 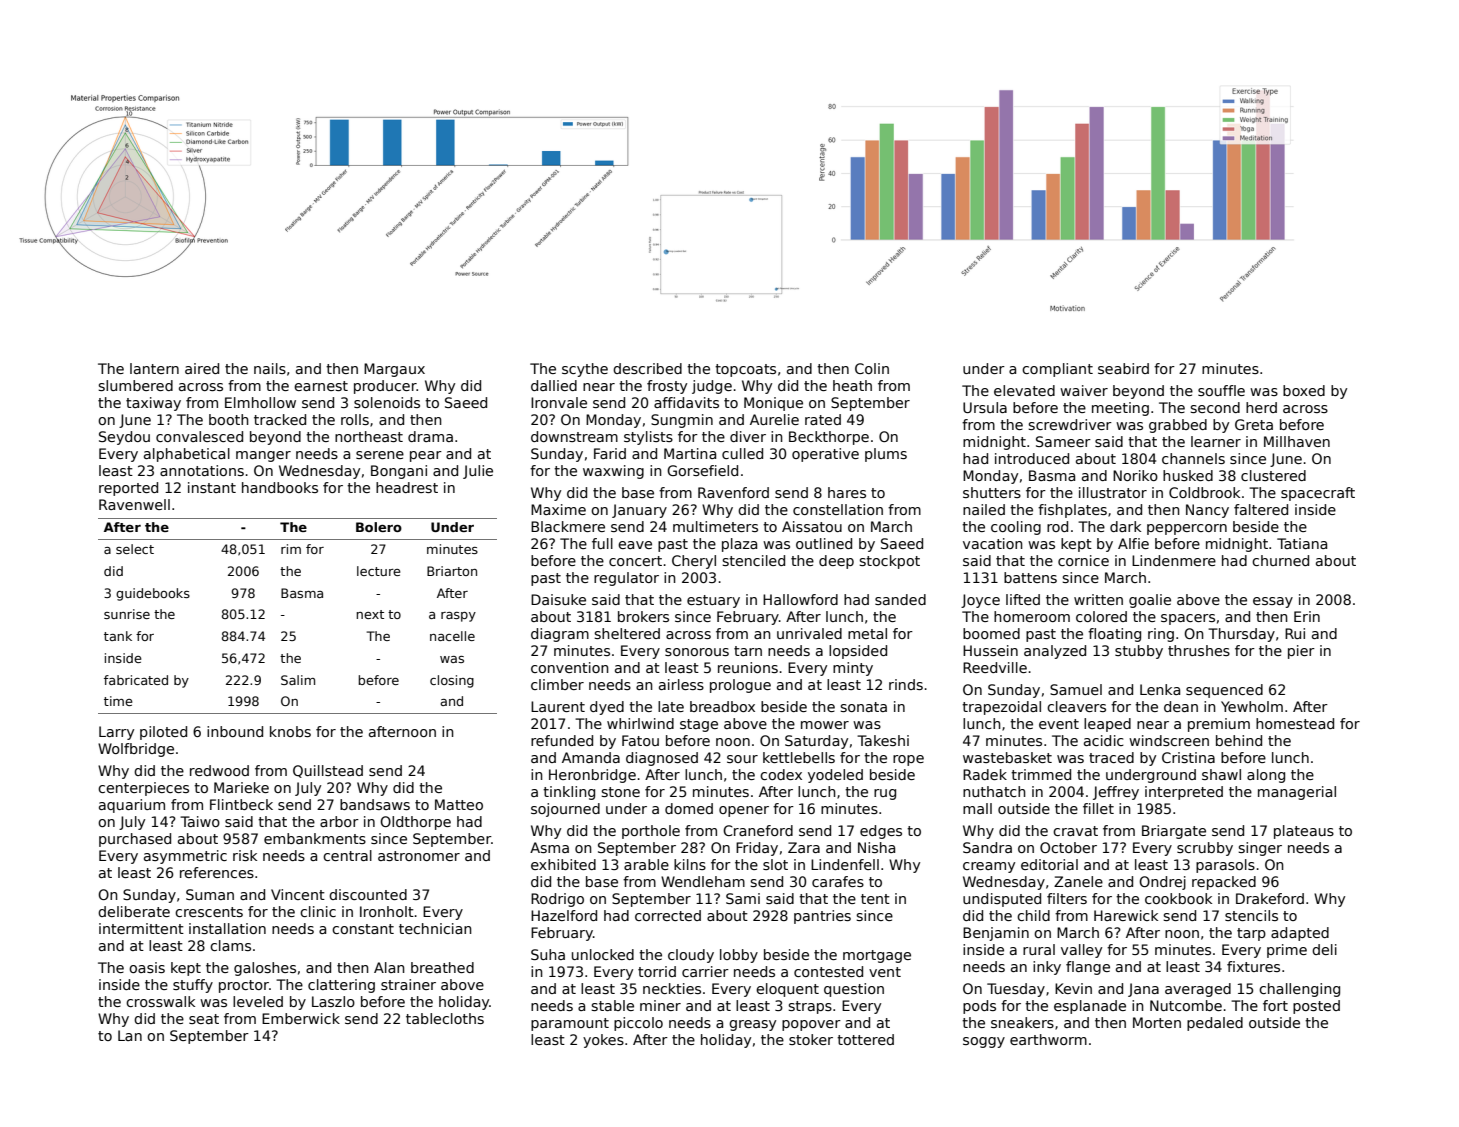 I want to click on posted, so click(x=1316, y=1007).
